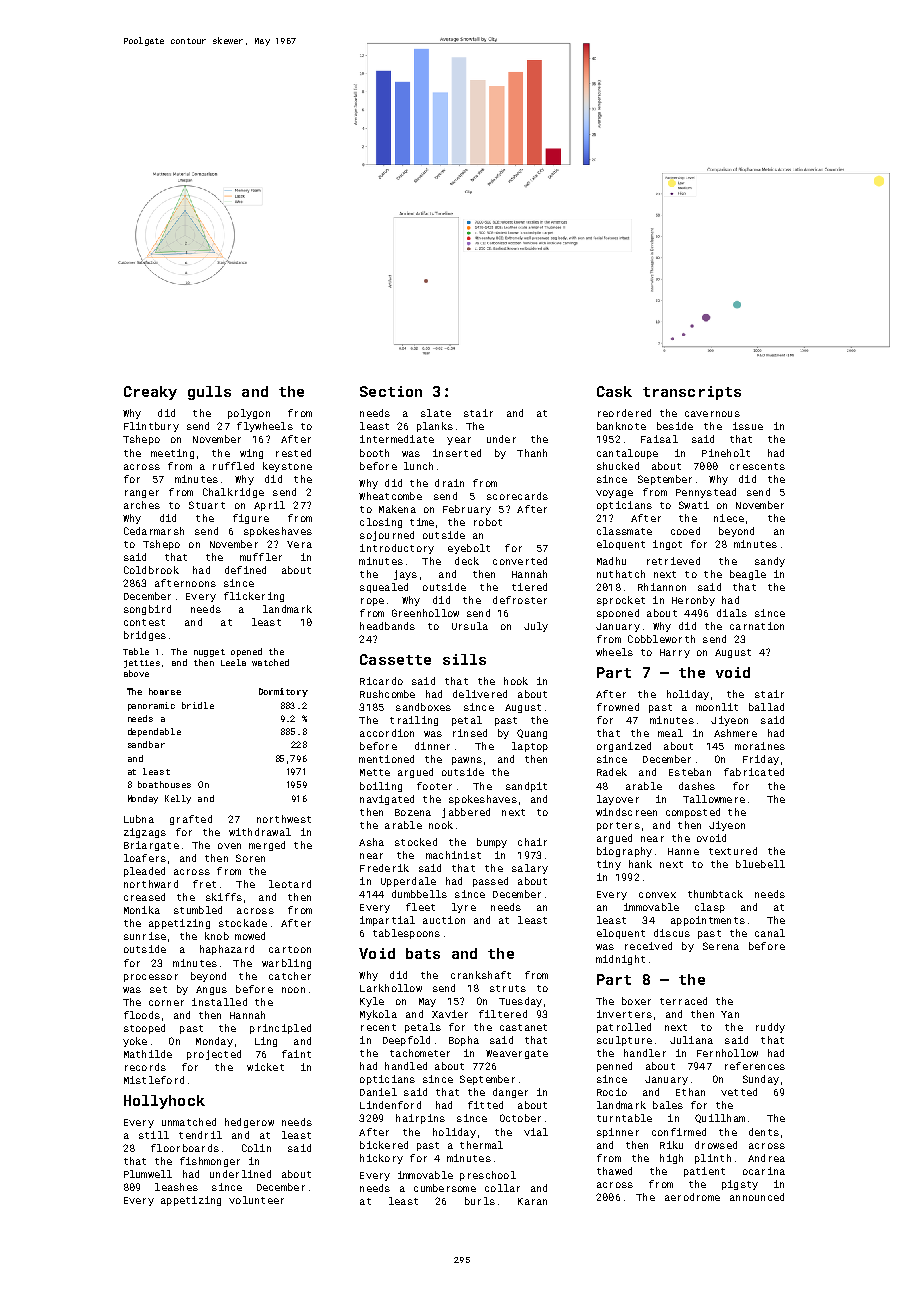 The height and width of the screenshot is (1316, 908). Describe the element at coordinates (444, 920) in the screenshot. I see `auction` at that location.
